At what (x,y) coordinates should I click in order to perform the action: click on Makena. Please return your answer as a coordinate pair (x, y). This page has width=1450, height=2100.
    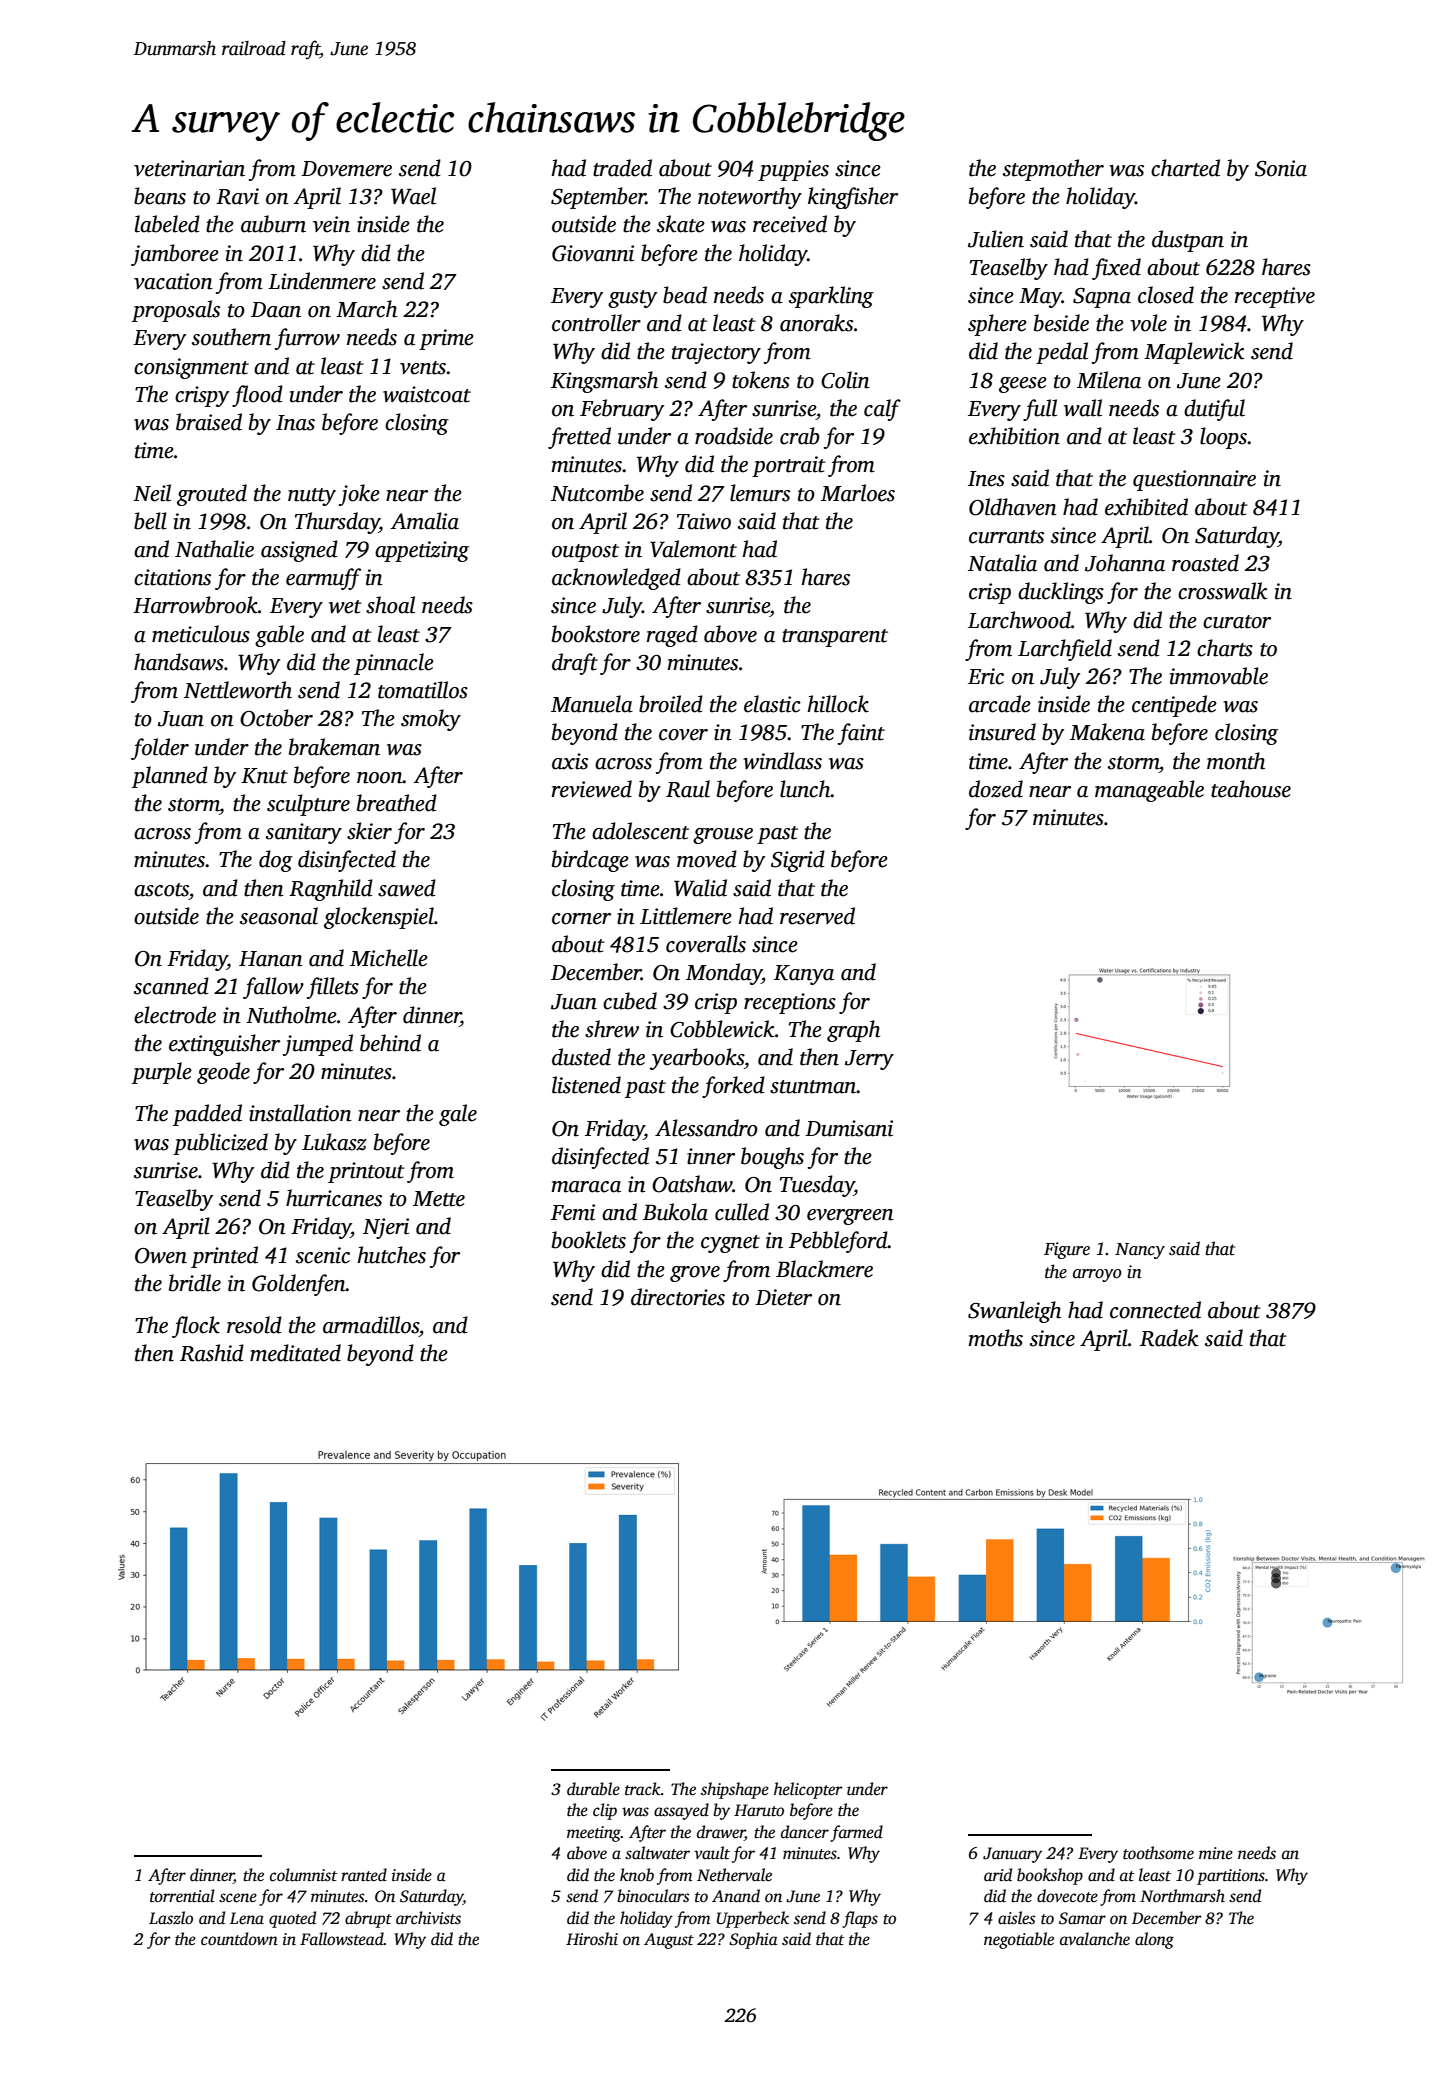
    Looking at the image, I should click on (1107, 732).
